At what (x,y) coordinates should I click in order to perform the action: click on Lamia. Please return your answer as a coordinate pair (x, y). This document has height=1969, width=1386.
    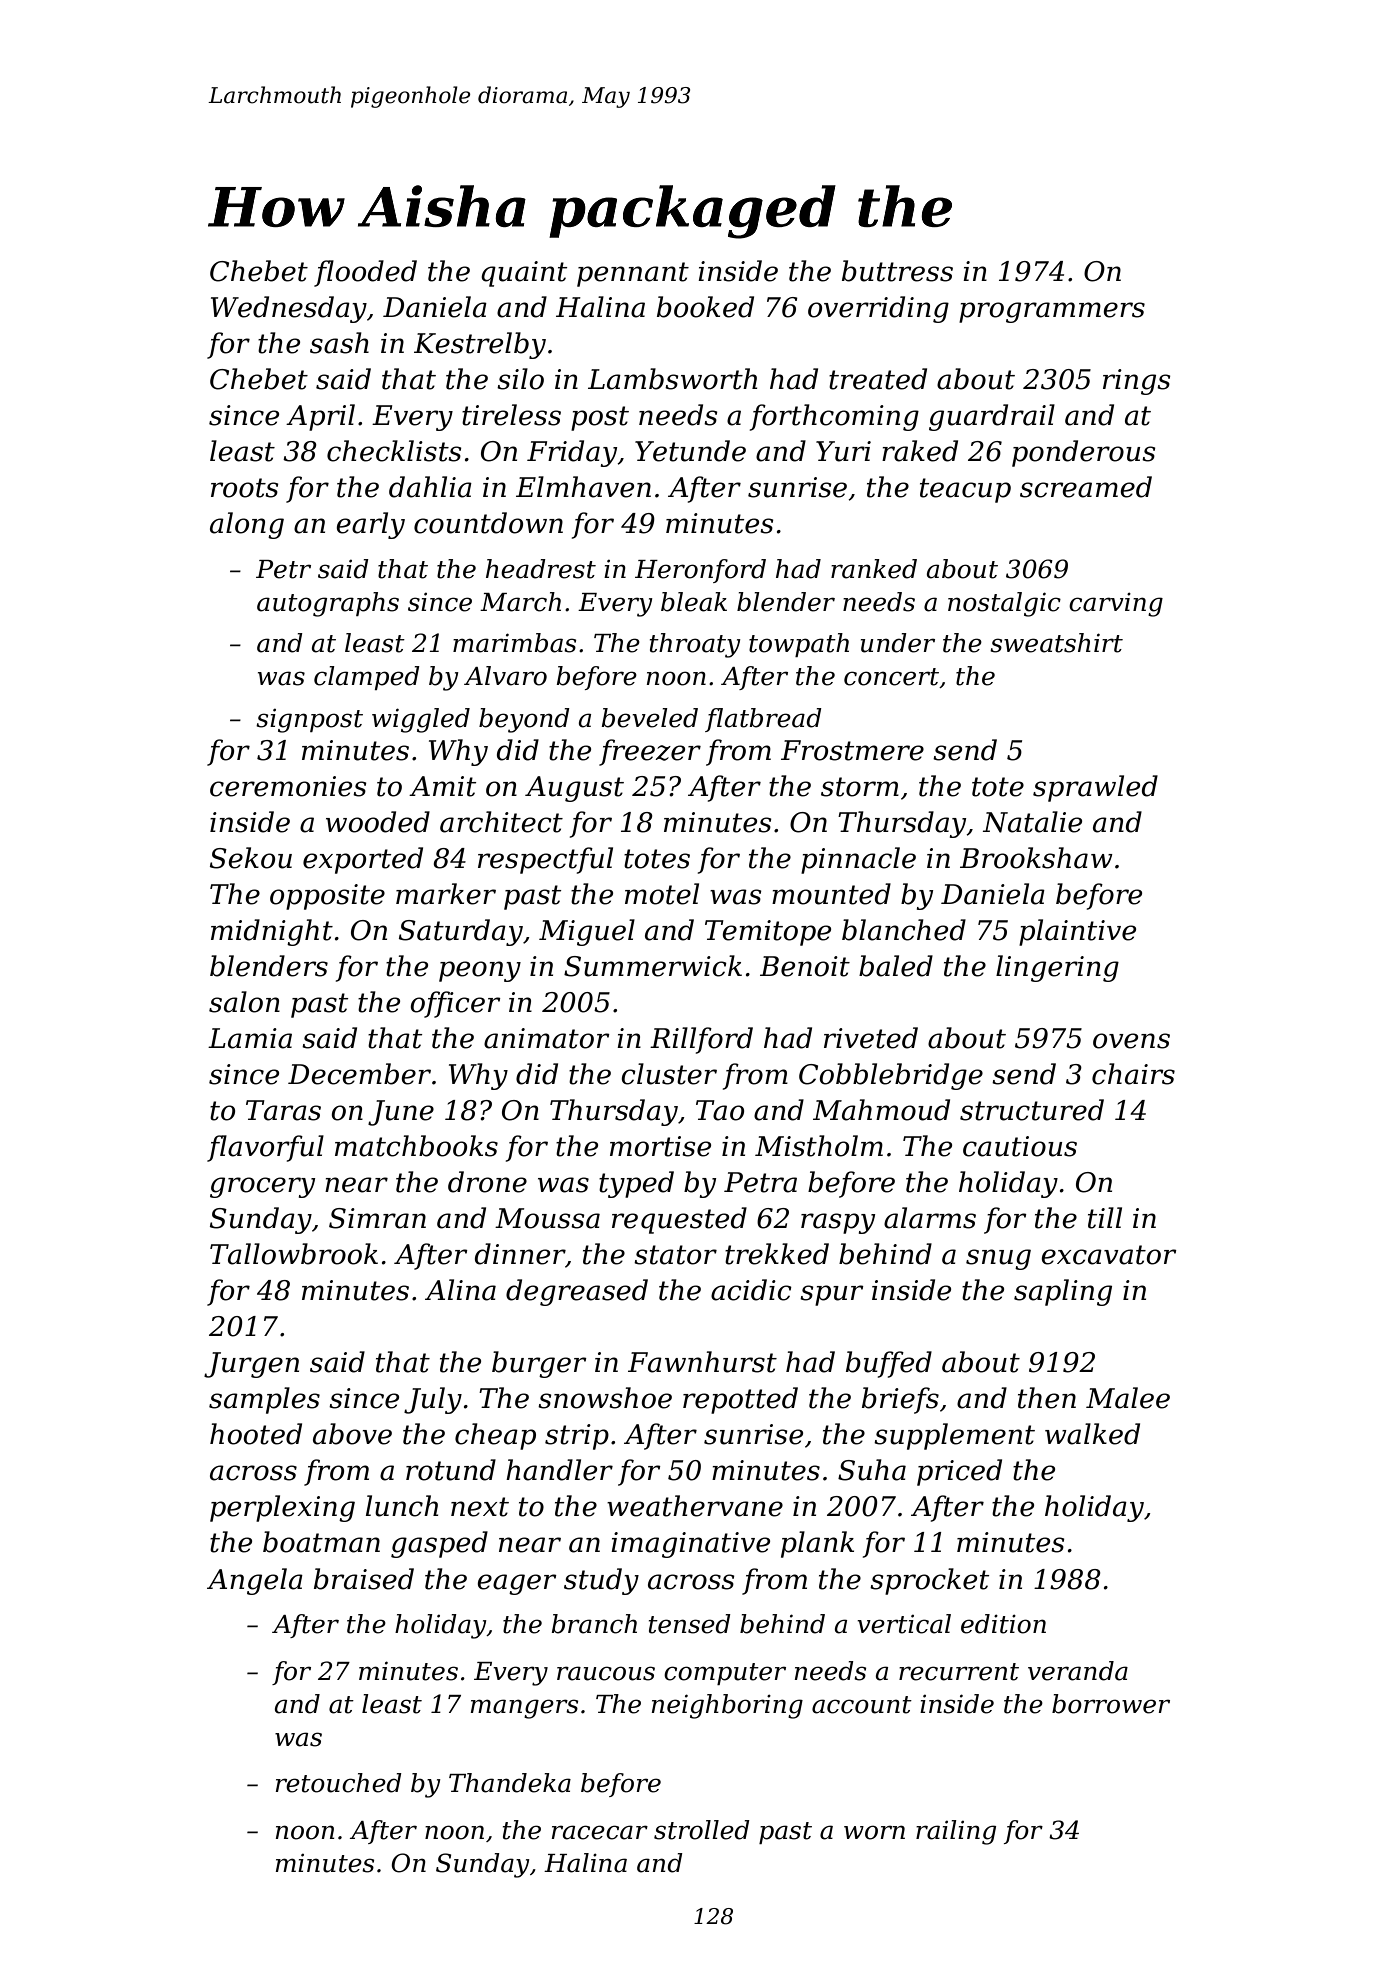
    Looking at the image, I should click on (250, 1038).
